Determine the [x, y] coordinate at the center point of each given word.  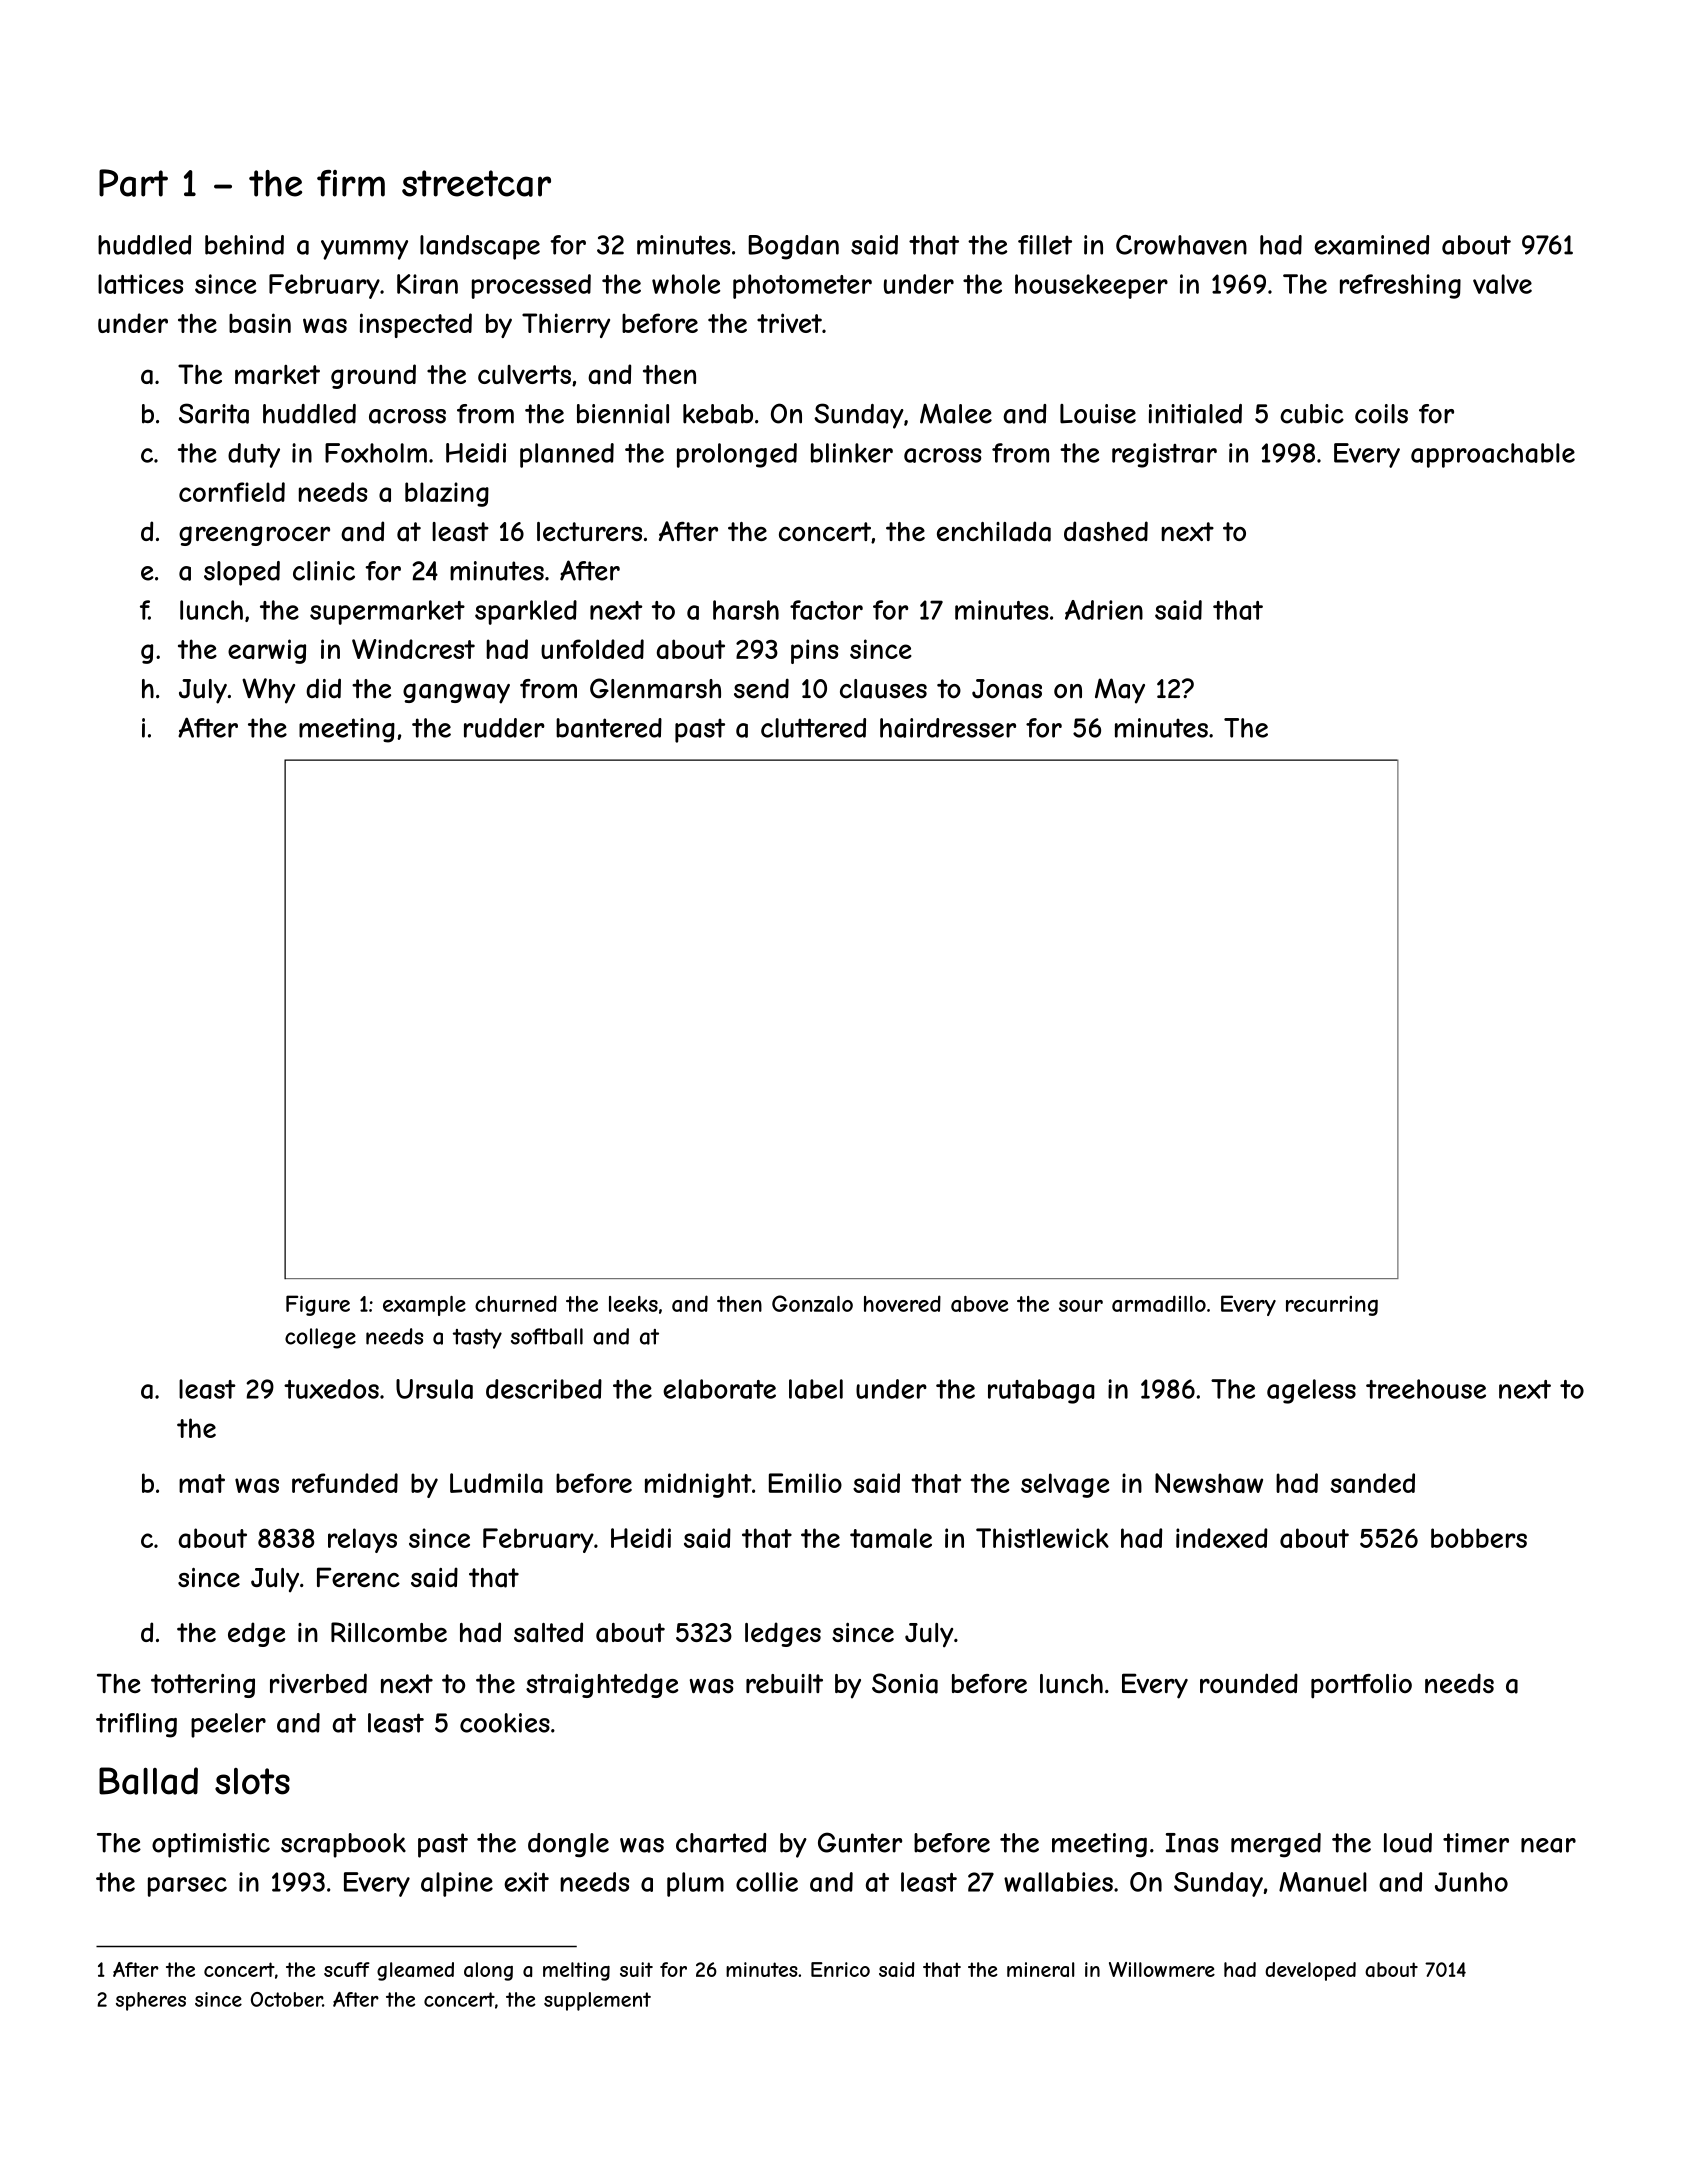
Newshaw [1209, 1483]
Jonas [1007, 689]
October [287, 1999]
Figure [318, 1305]
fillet [1045, 245]
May [1120, 691]
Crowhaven [1181, 245]
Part [133, 183]
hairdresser [948, 728]
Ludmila [496, 1483]
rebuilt [784, 1684]
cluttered [813, 728]
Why [268, 691]
